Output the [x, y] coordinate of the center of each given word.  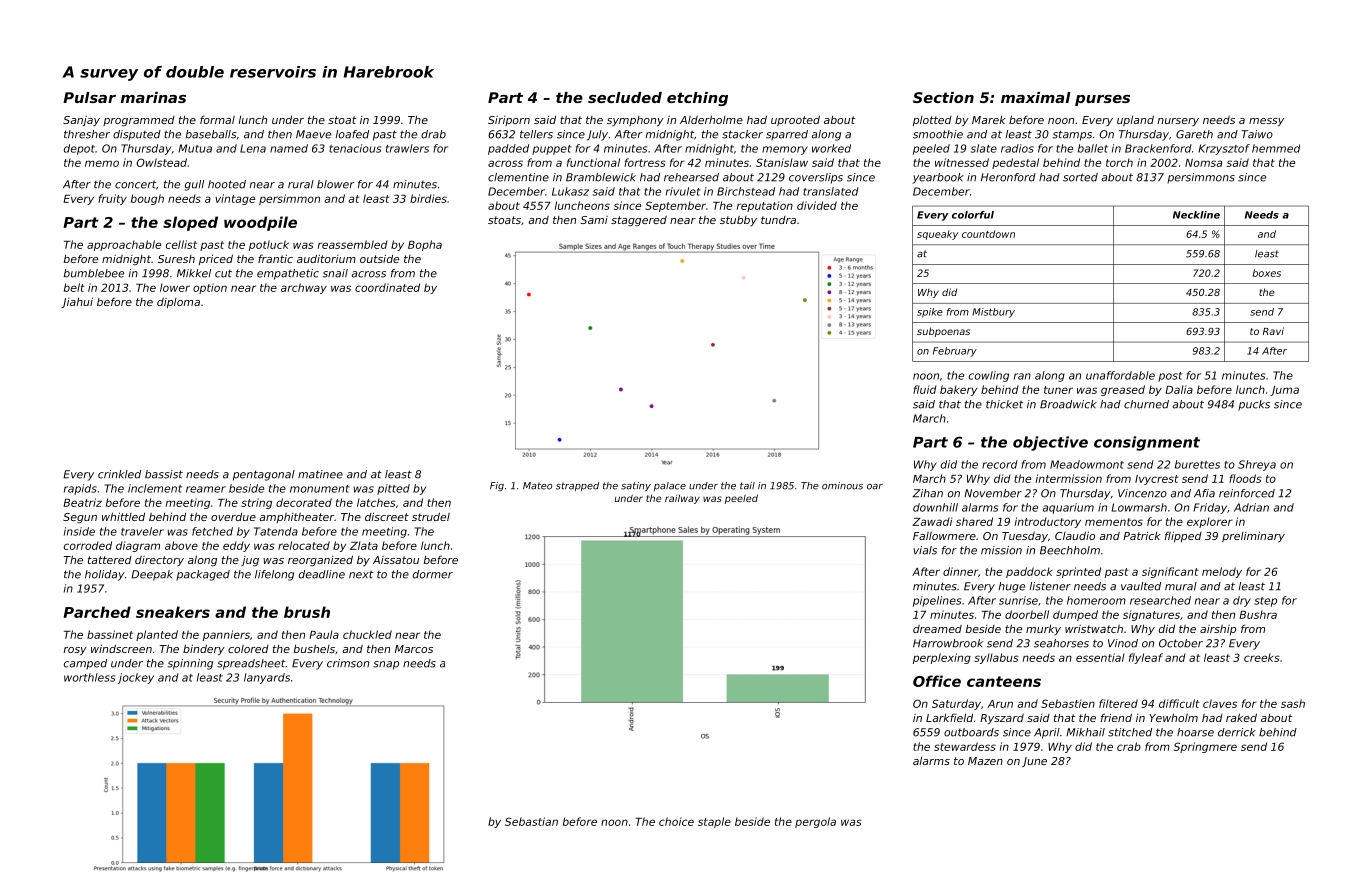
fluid [925, 389]
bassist [164, 474]
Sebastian [531, 821]
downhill [935, 507]
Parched [97, 612]
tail [747, 486]
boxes [1267, 273]
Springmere [1205, 747]
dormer [433, 574]
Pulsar [89, 97]
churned [1146, 404]
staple [714, 822]
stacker [742, 134]
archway [304, 288]
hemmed [1276, 148]
